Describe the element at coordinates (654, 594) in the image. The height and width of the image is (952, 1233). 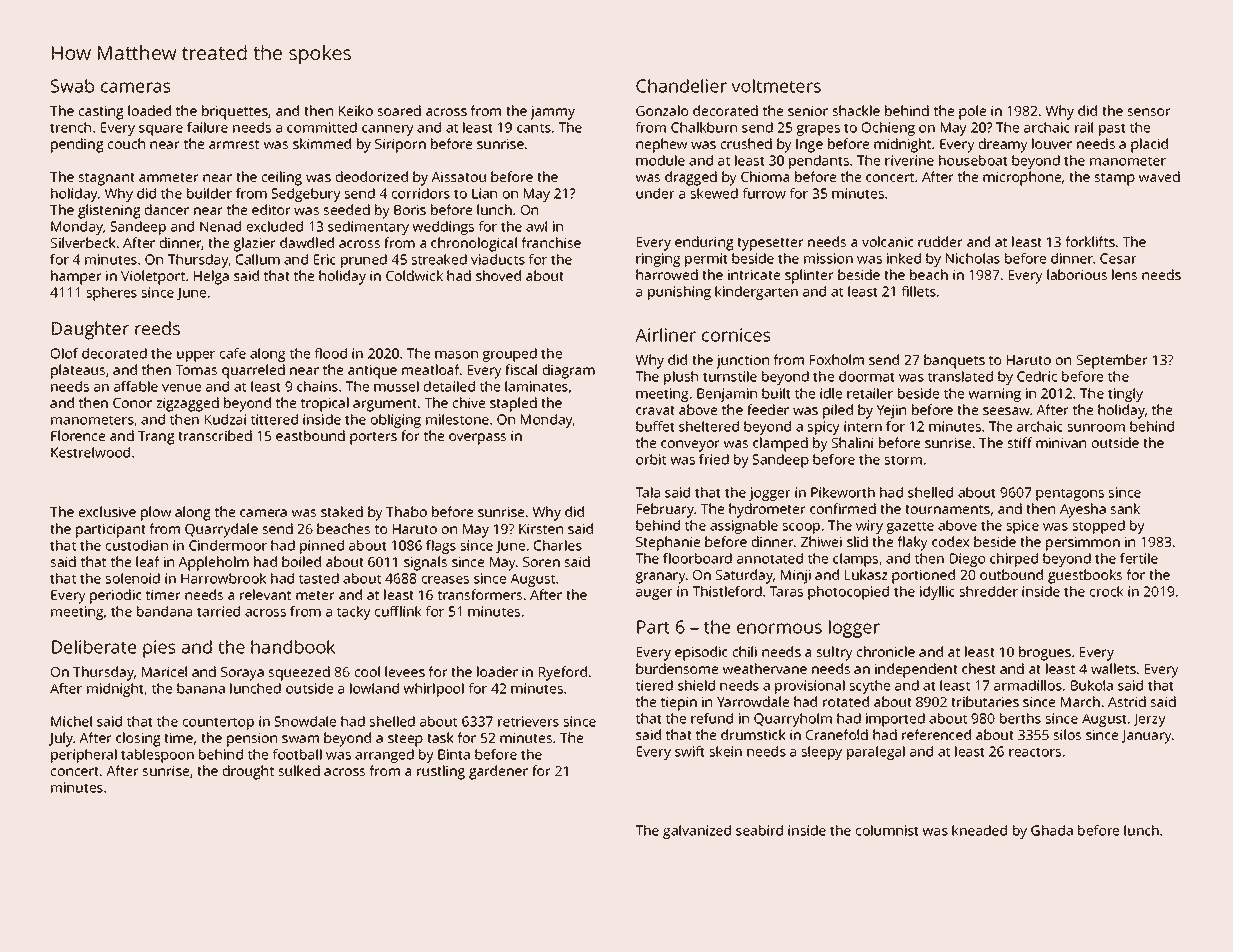
I see `auger` at that location.
